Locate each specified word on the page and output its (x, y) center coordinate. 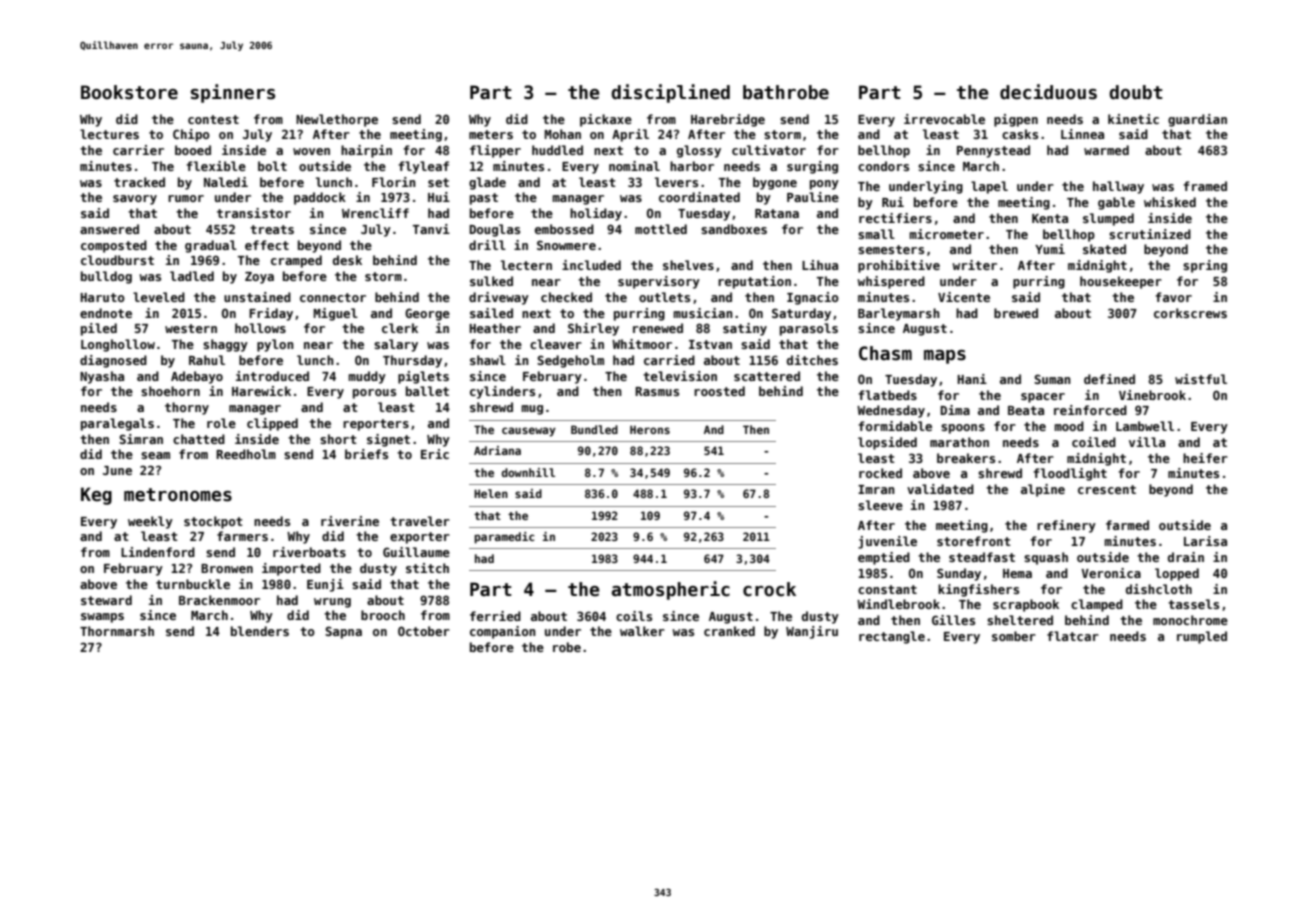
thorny (187, 408)
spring (1205, 266)
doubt (1136, 92)
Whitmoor (642, 344)
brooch (383, 615)
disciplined (670, 93)
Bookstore (129, 92)
